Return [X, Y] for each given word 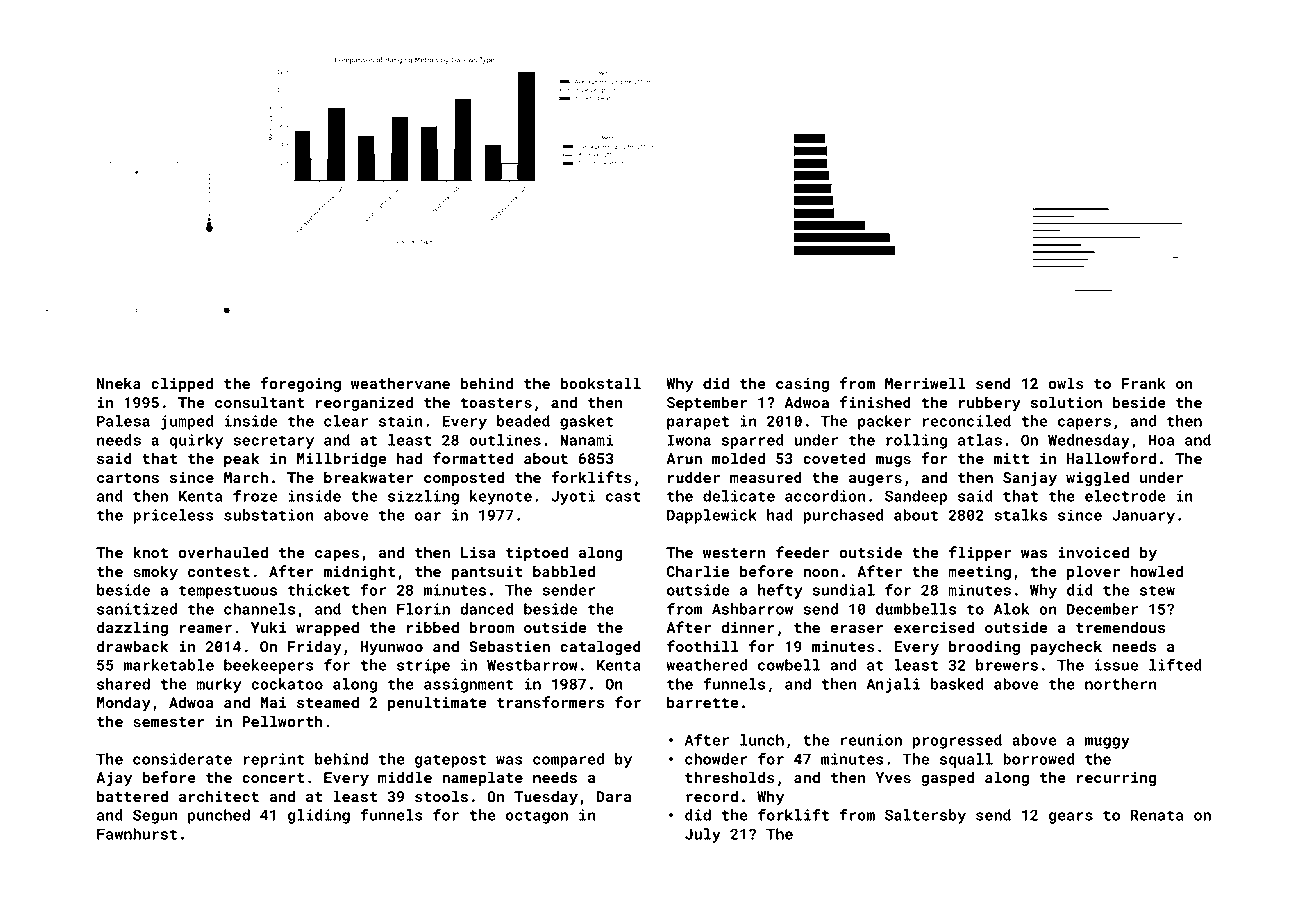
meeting [979, 573]
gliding [319, 816]
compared [568, 760]
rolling [916, 441]
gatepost [450, 761]
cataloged [600, 647]
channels [259, 609]
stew [1157, 590]
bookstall [600, 383]
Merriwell [925, 383]
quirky [196, 441]
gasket [586, 422]
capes [337, 555]
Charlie [698, 571]
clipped [182, 384]
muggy [1107, 743]
